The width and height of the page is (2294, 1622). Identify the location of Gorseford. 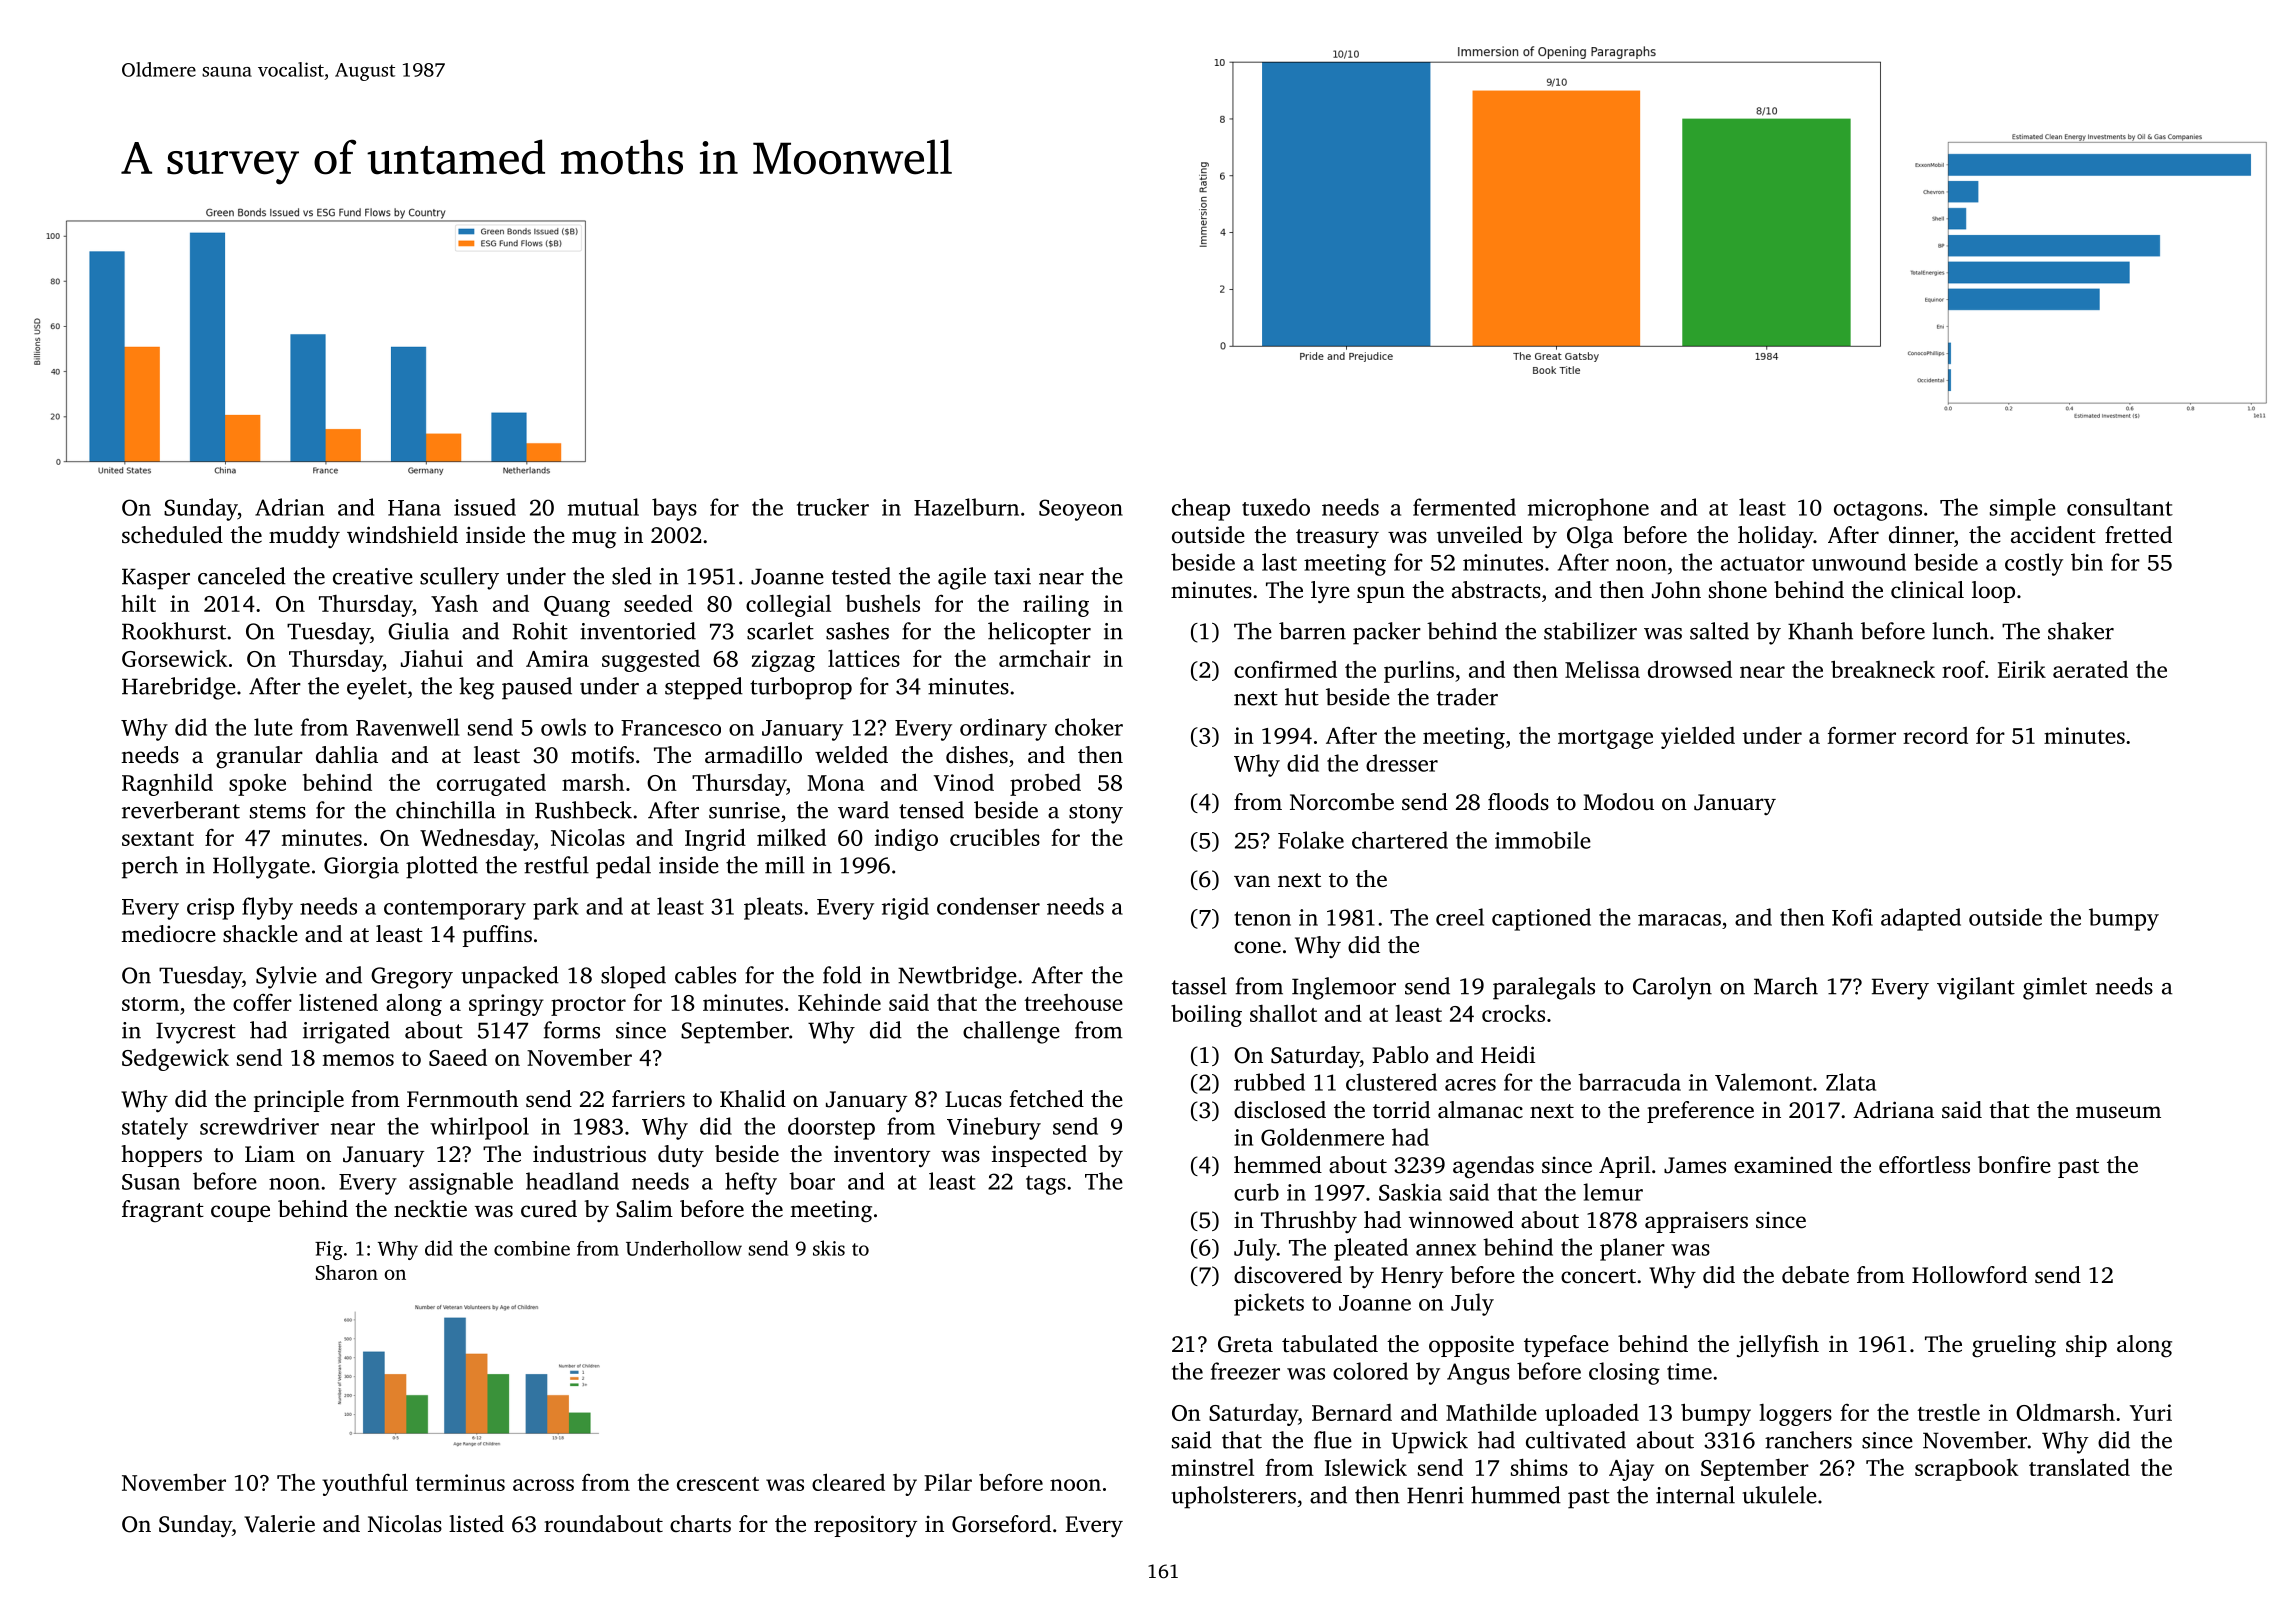
(1001, 1524).
